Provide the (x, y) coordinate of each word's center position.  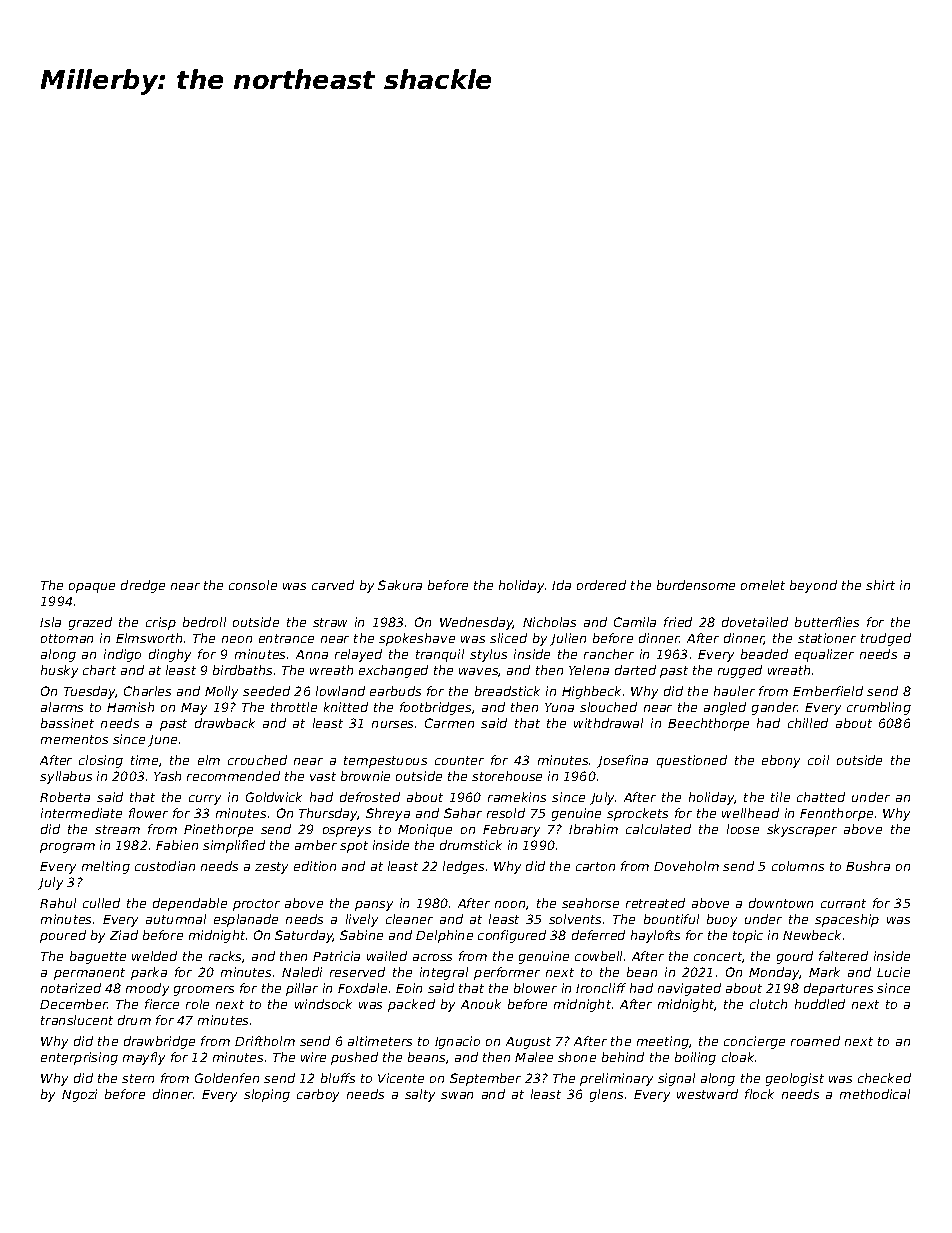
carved (333, 585)
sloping (267, 1095)
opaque (92, 588)
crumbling (879, 708)
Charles (147, 691)
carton (595, 866)
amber (316, 845)
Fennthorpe (836, 814)
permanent (89, 974)
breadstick (507, 691)
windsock (323, 1004)
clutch (768, 1004)
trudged (886, 639)
